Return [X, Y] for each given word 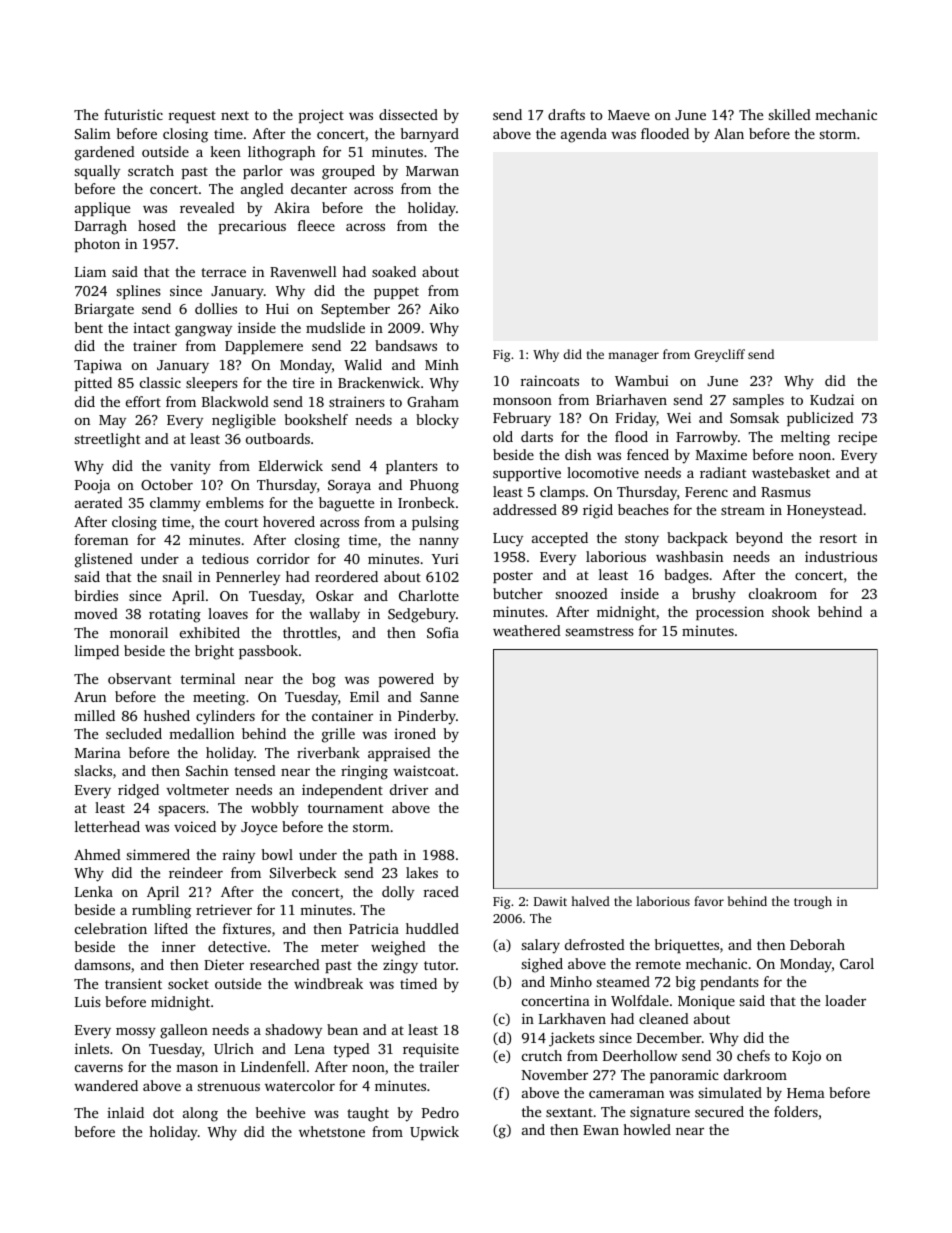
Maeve [629, 115]
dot [163, 1112]
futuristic [133, 114]
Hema [806, 1093]
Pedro [440, 1112]
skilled [790, 114]
